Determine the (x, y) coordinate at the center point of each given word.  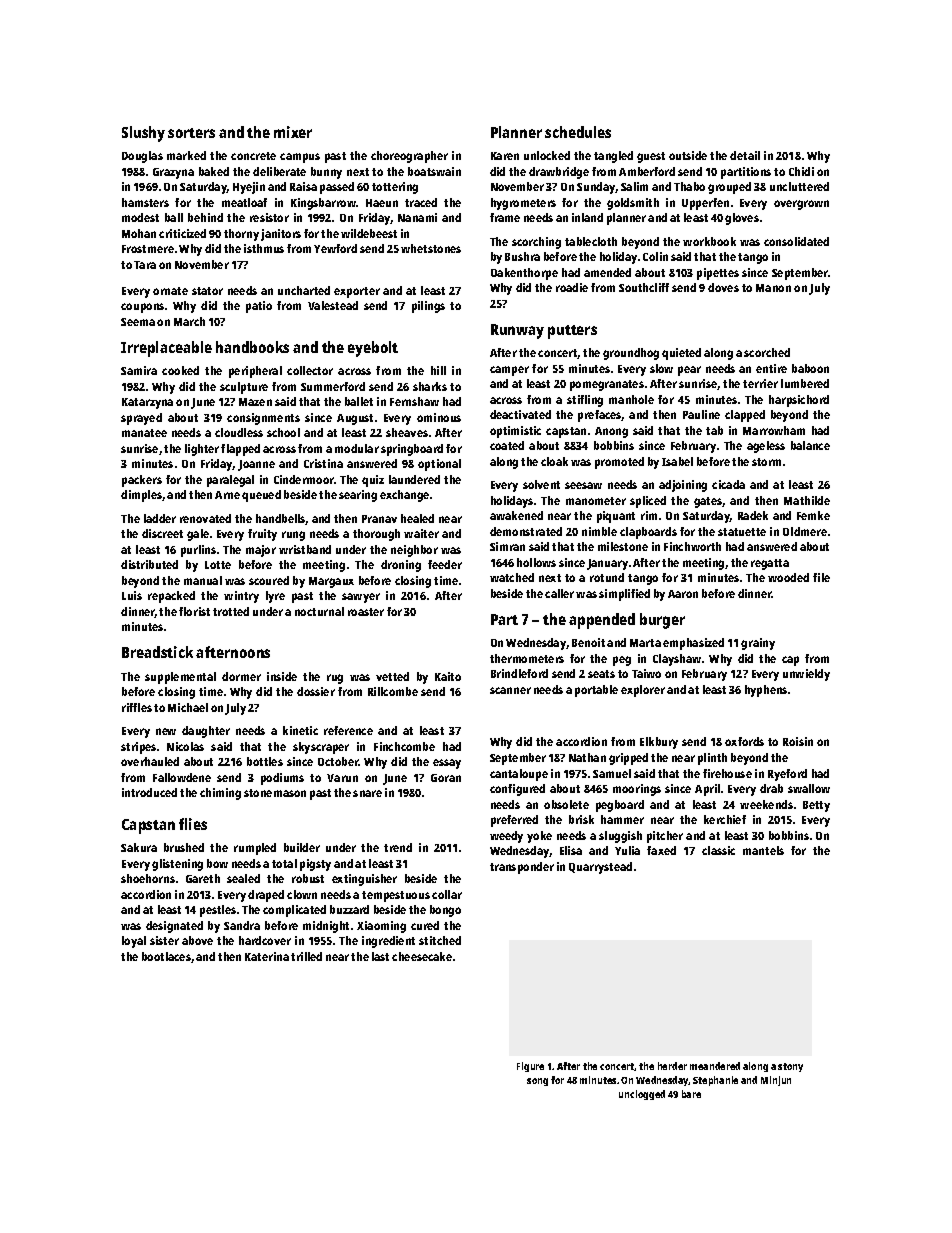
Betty (816, 806)
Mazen (255, 402)
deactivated (520, 414)
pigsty (315, 865)
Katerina (267, 956)
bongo (445, 911)
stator (207, 291)
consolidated (796, 241)
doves (723, 287)
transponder (522, 868)
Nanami (417, 217)
